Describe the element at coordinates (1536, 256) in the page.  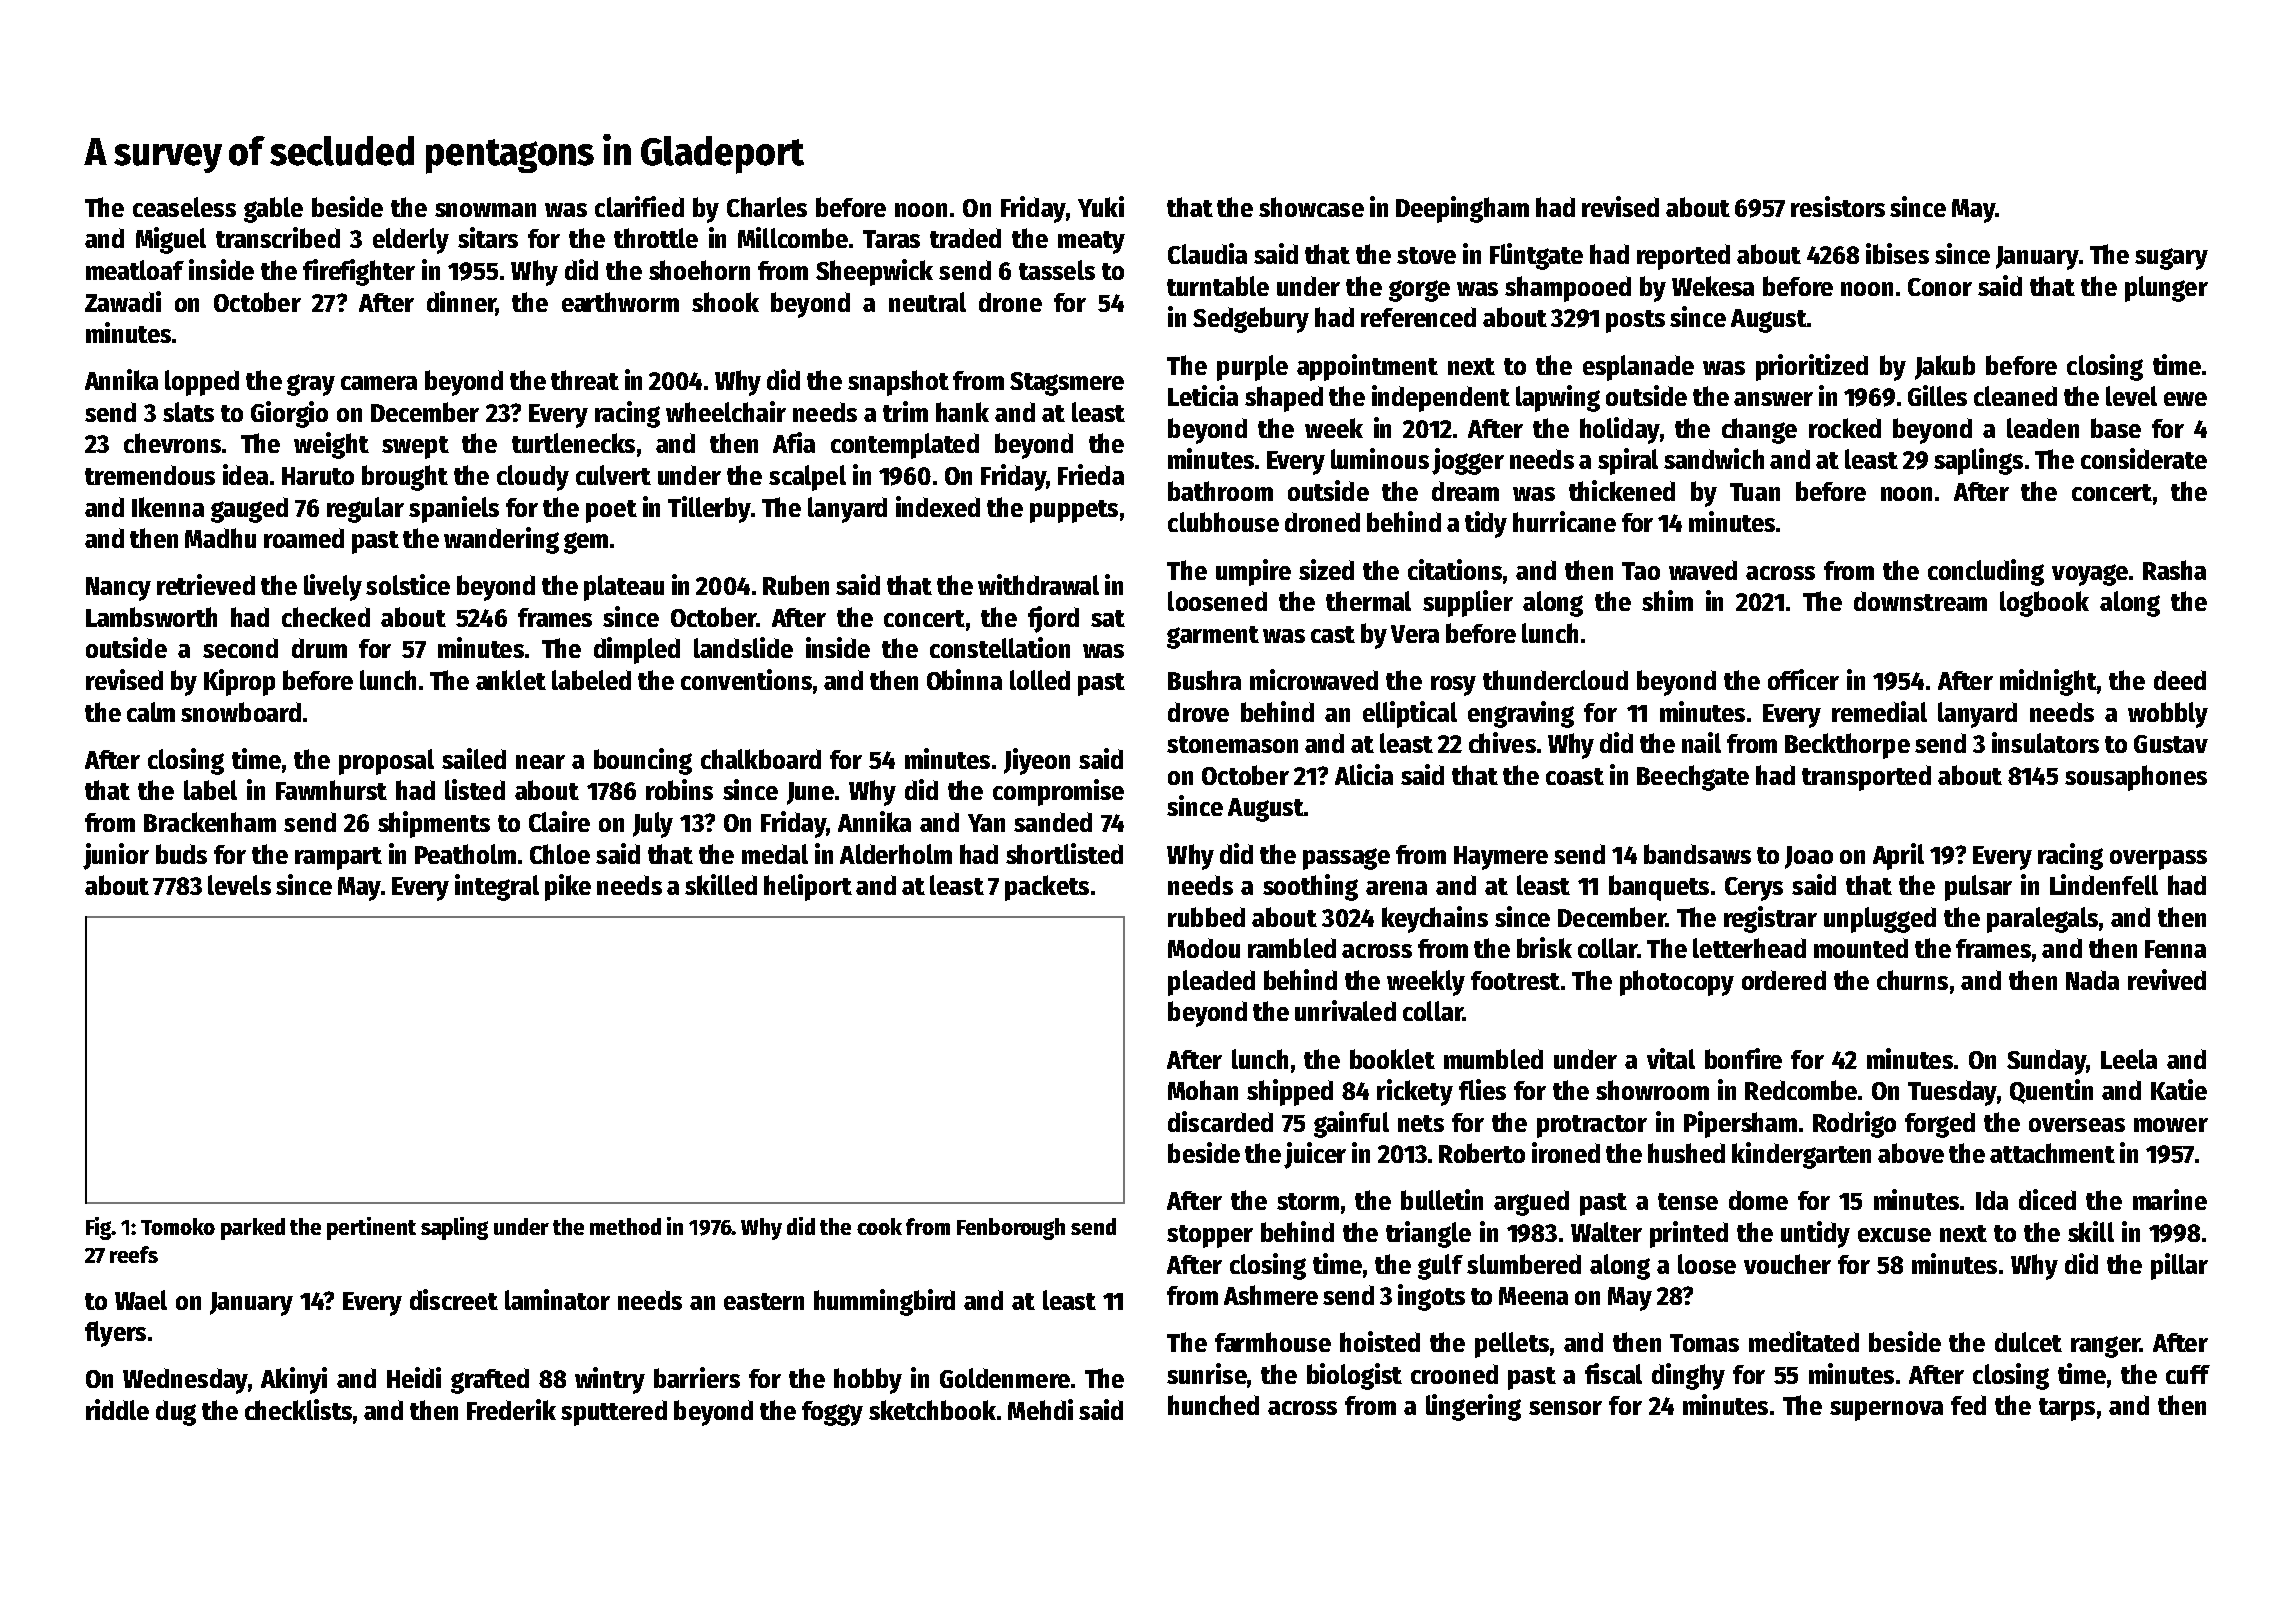
I see `Flintgate` at that location.
